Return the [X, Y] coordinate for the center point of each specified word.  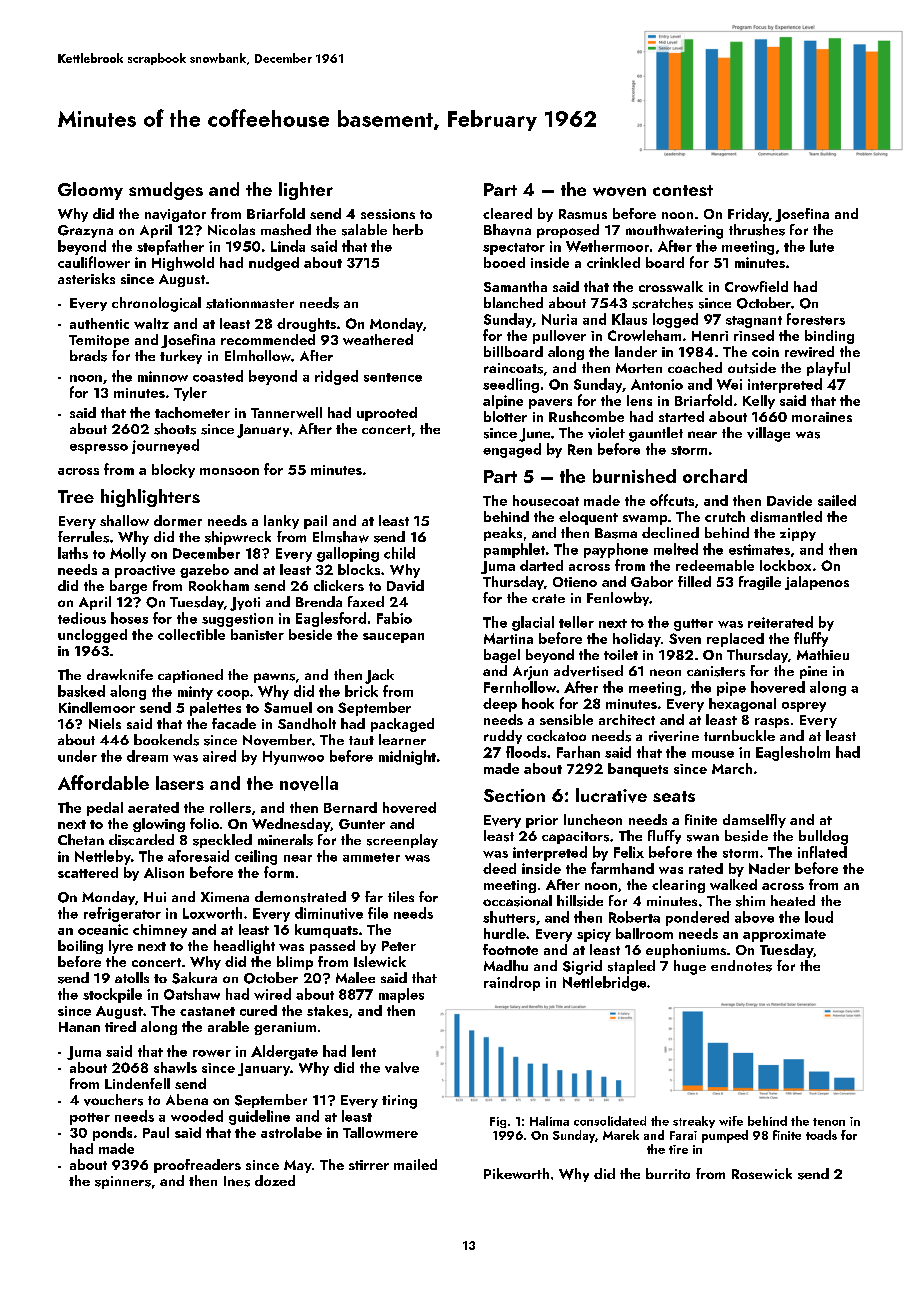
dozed [275, 1180]
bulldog [823, 837]
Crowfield [756, 286]
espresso [99, 449]
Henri [710, 336]
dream [147, 756]
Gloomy [90, 191]
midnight [407, 757]
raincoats [513, 368]
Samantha [515, 286]
